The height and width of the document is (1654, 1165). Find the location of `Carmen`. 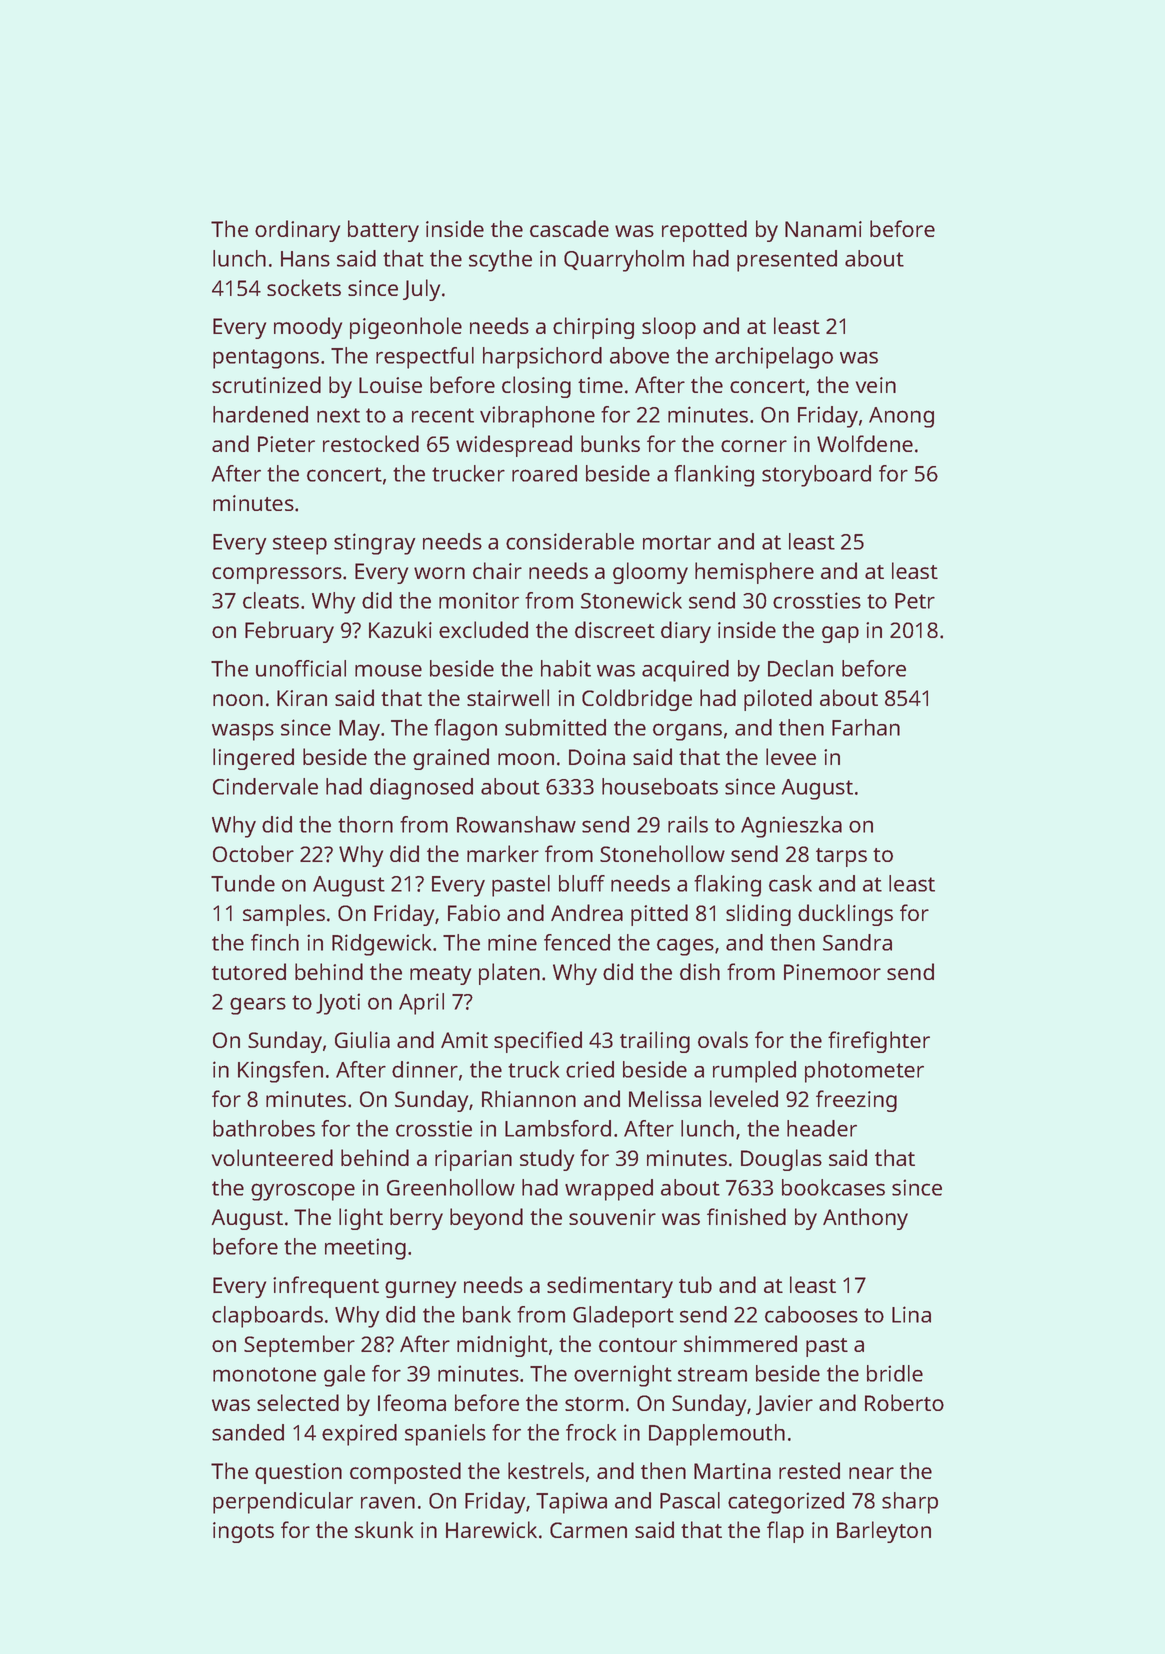

Carmen is located at coordinates (588, 1530).
